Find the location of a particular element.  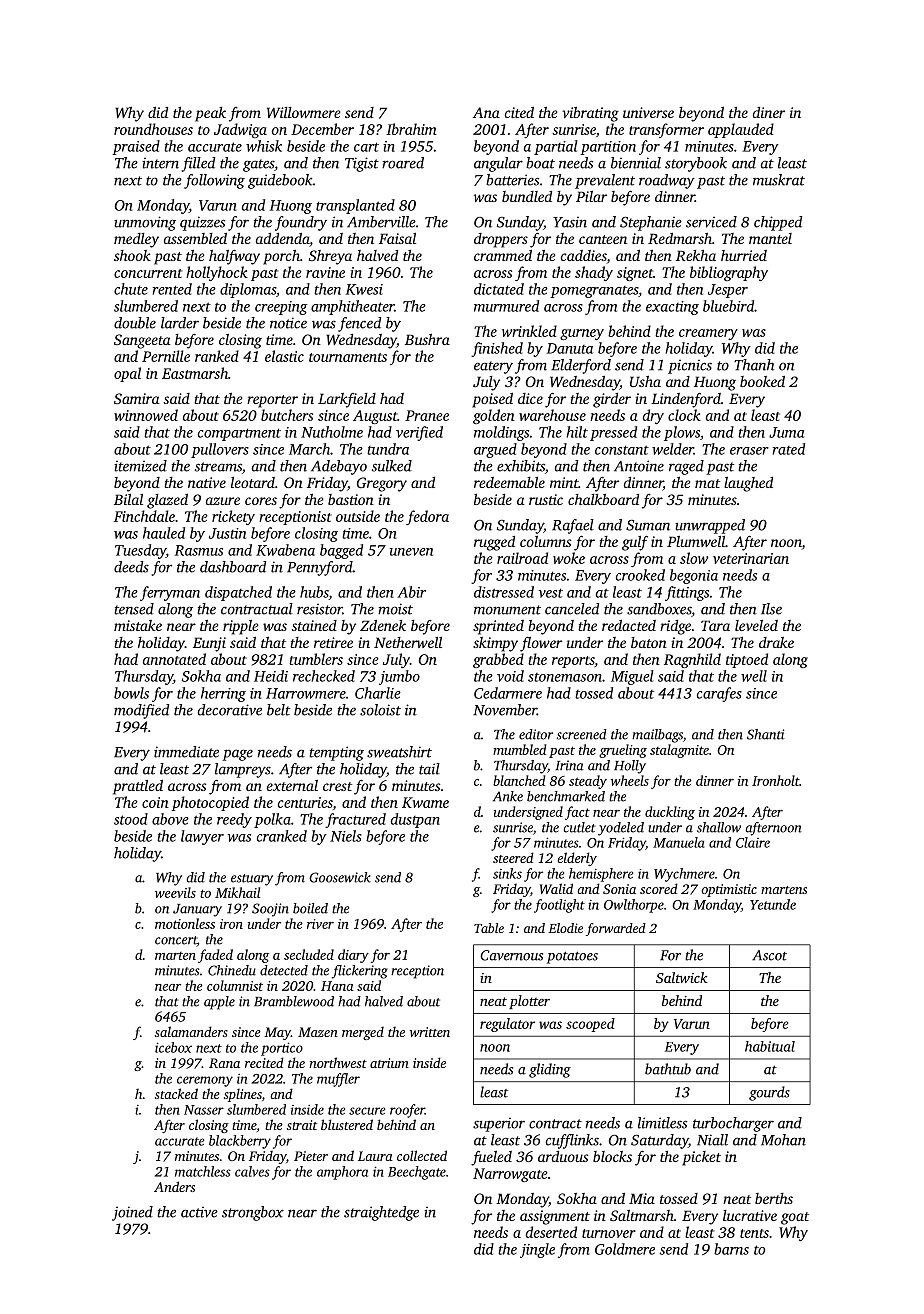

reporter is located at coordinates (272, 401).
